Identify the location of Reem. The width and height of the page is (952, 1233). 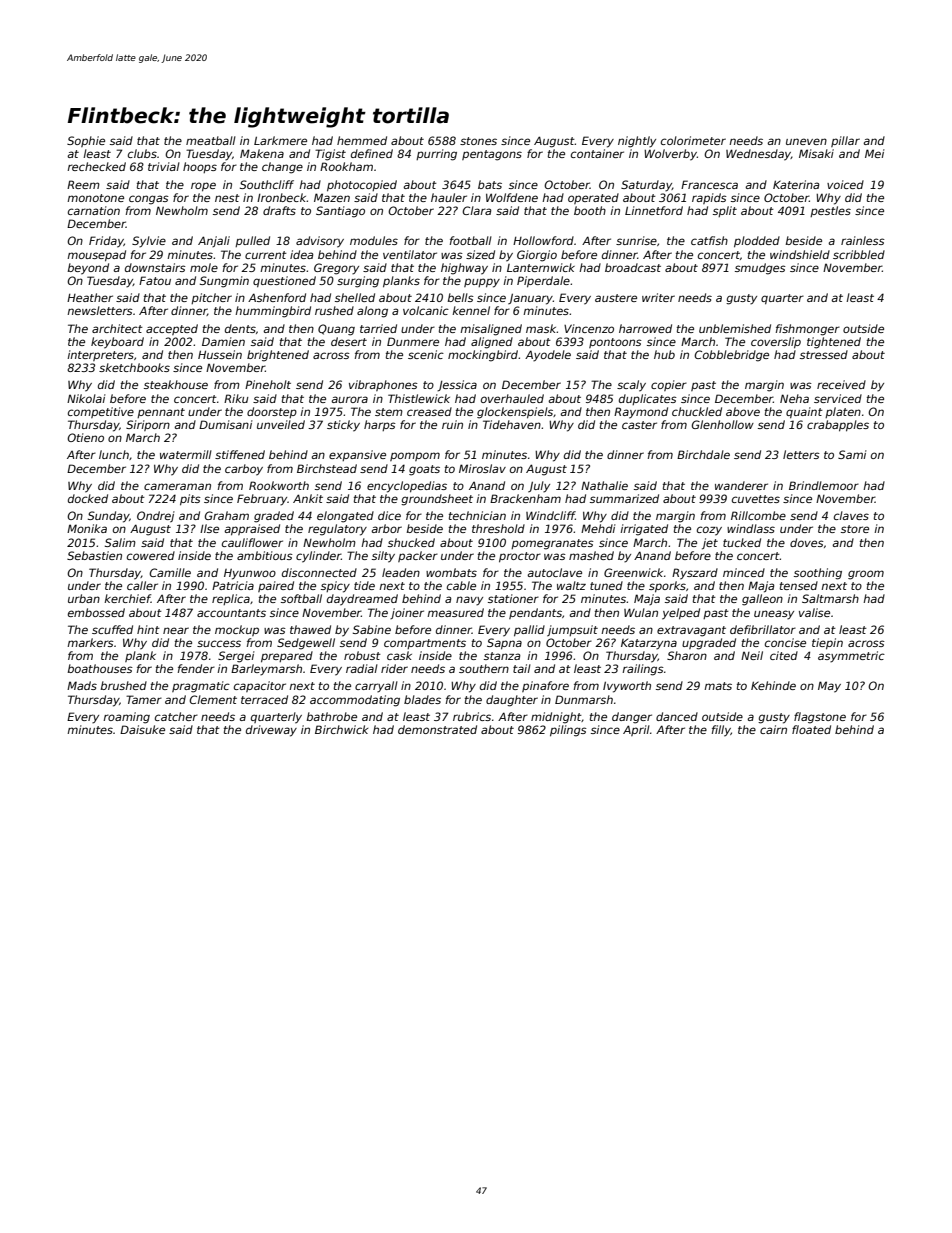
(83, 184).
